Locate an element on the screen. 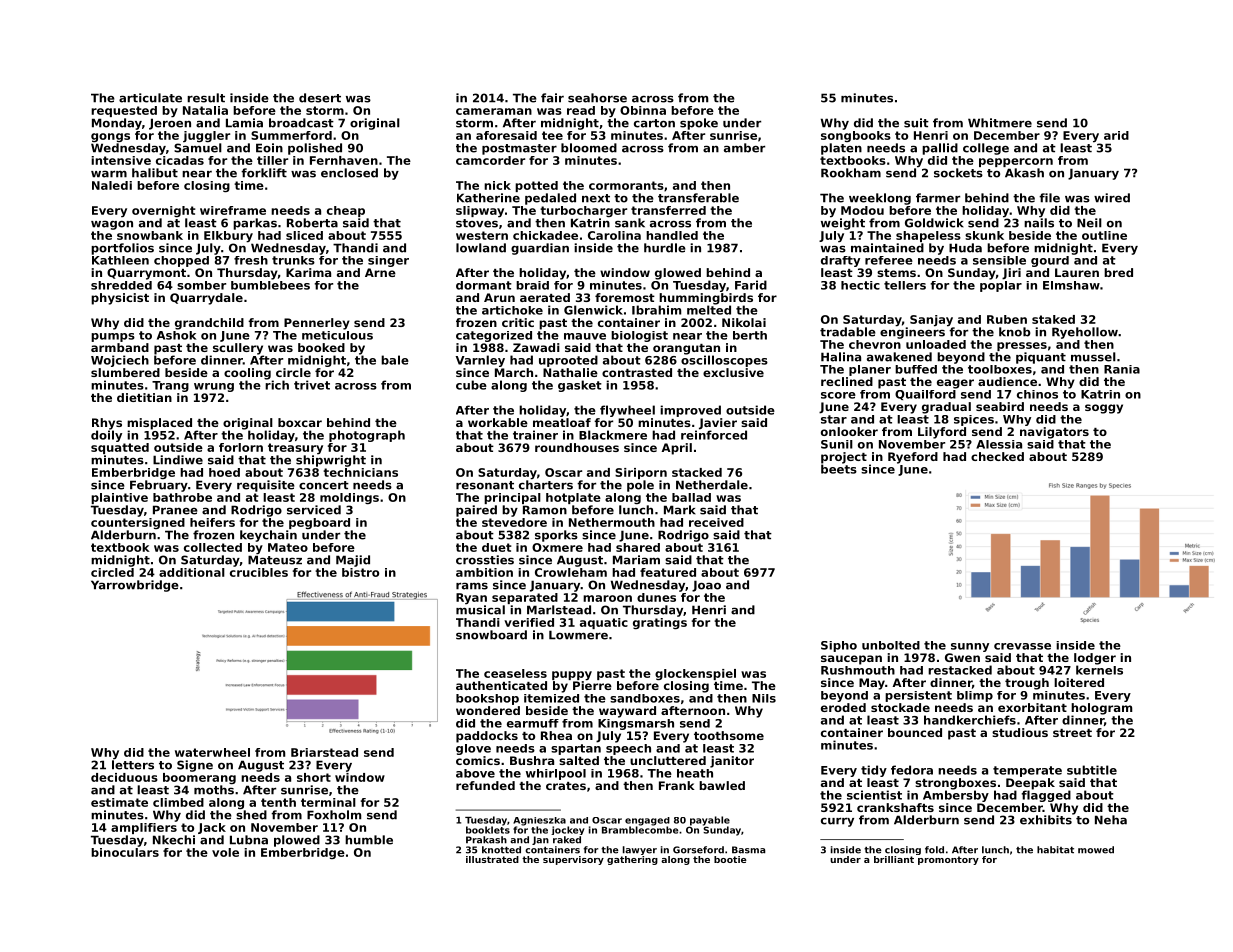 The height and width of the screenshot is (952, 1233). Lamia is located at coordinates (244, 123).
